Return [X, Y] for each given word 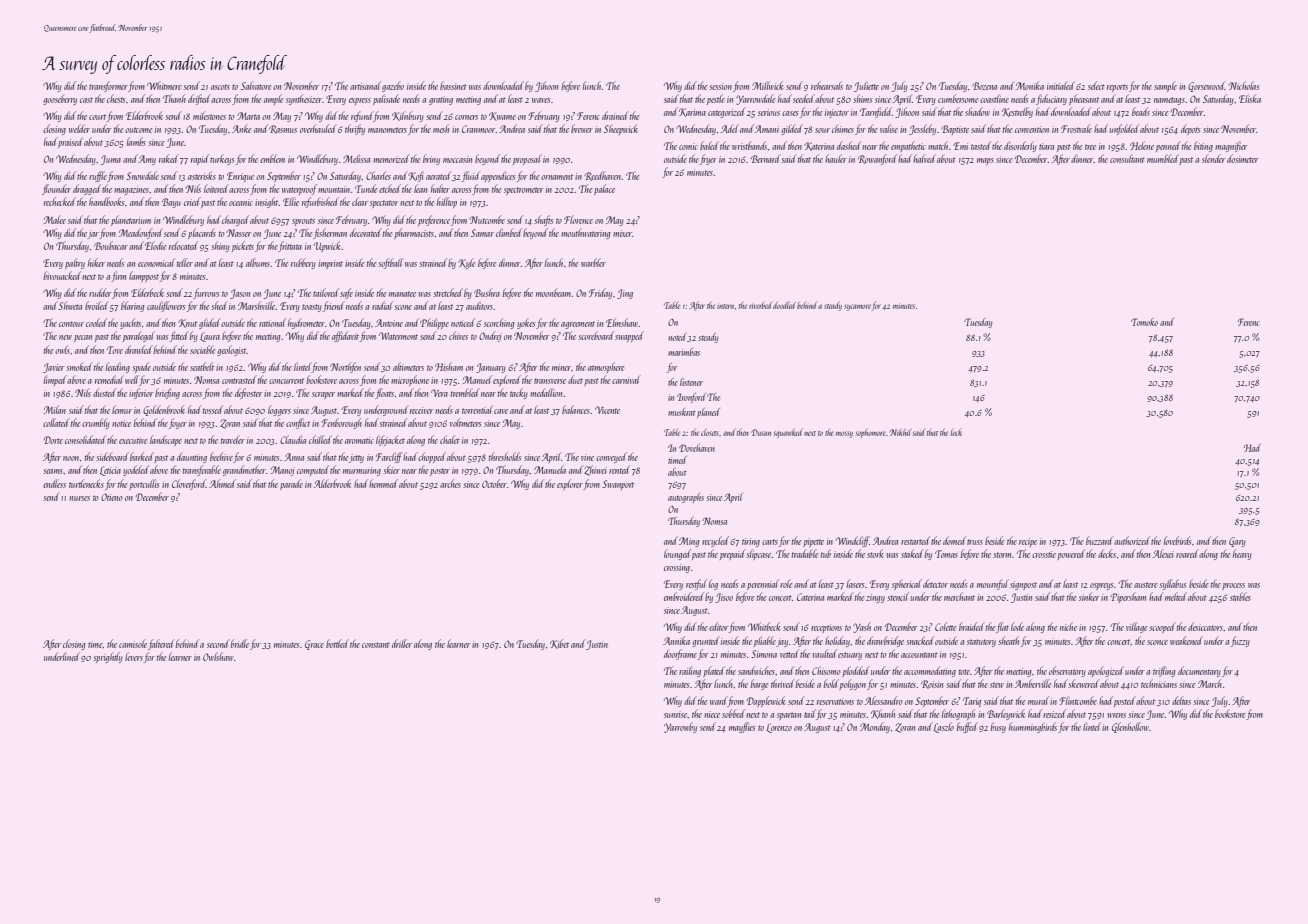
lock [956, 432]
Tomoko [1144, 322]
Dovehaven [697, 448]
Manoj [283, 471]
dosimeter [1243, 158]
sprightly [108, 657]
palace [604, 189]
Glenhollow [1130, 727]
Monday [875, 727]
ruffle [98, 176]
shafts [544, 220]
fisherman [330, 233]
